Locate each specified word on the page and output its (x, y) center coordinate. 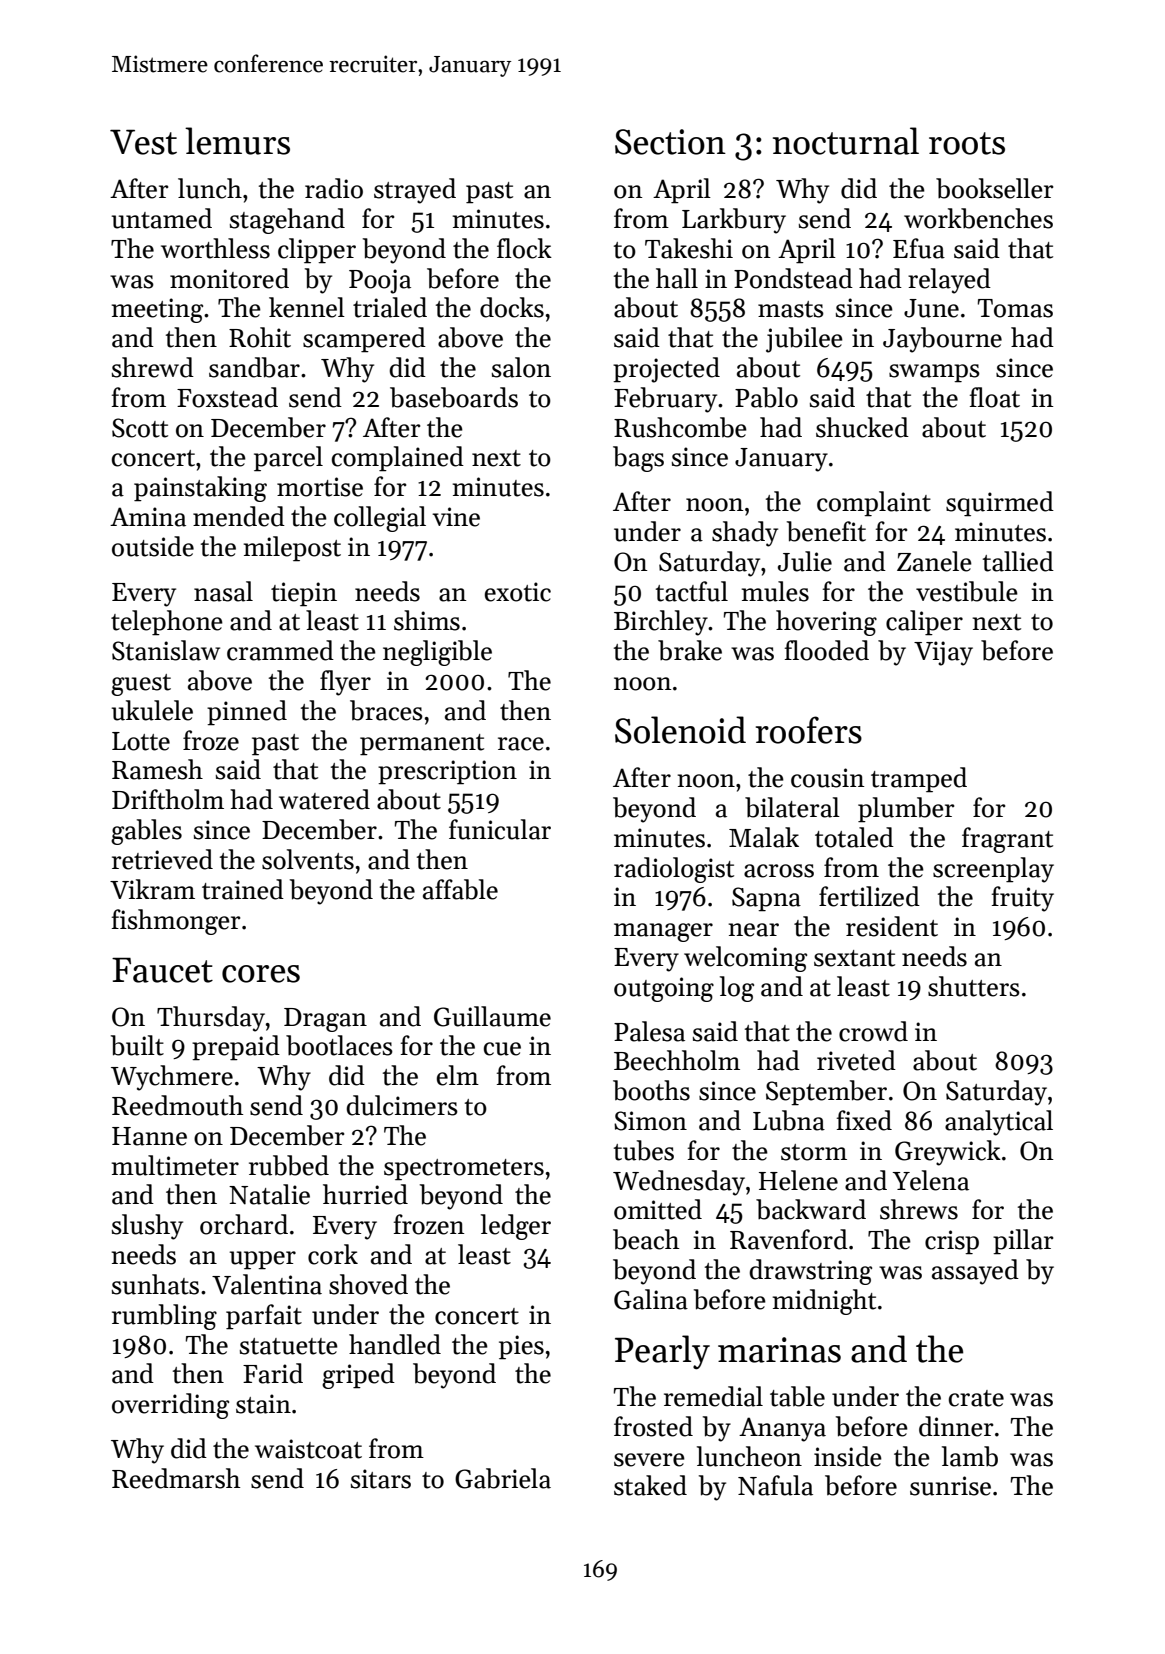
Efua (919, 248)
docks (512, 307)
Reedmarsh (176, 1478)
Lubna (789, 1120)
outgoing (664, 989)
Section (670, 142)
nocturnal (846, 141)
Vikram (152, 889)
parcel (288, 459)
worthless (215, 248)
